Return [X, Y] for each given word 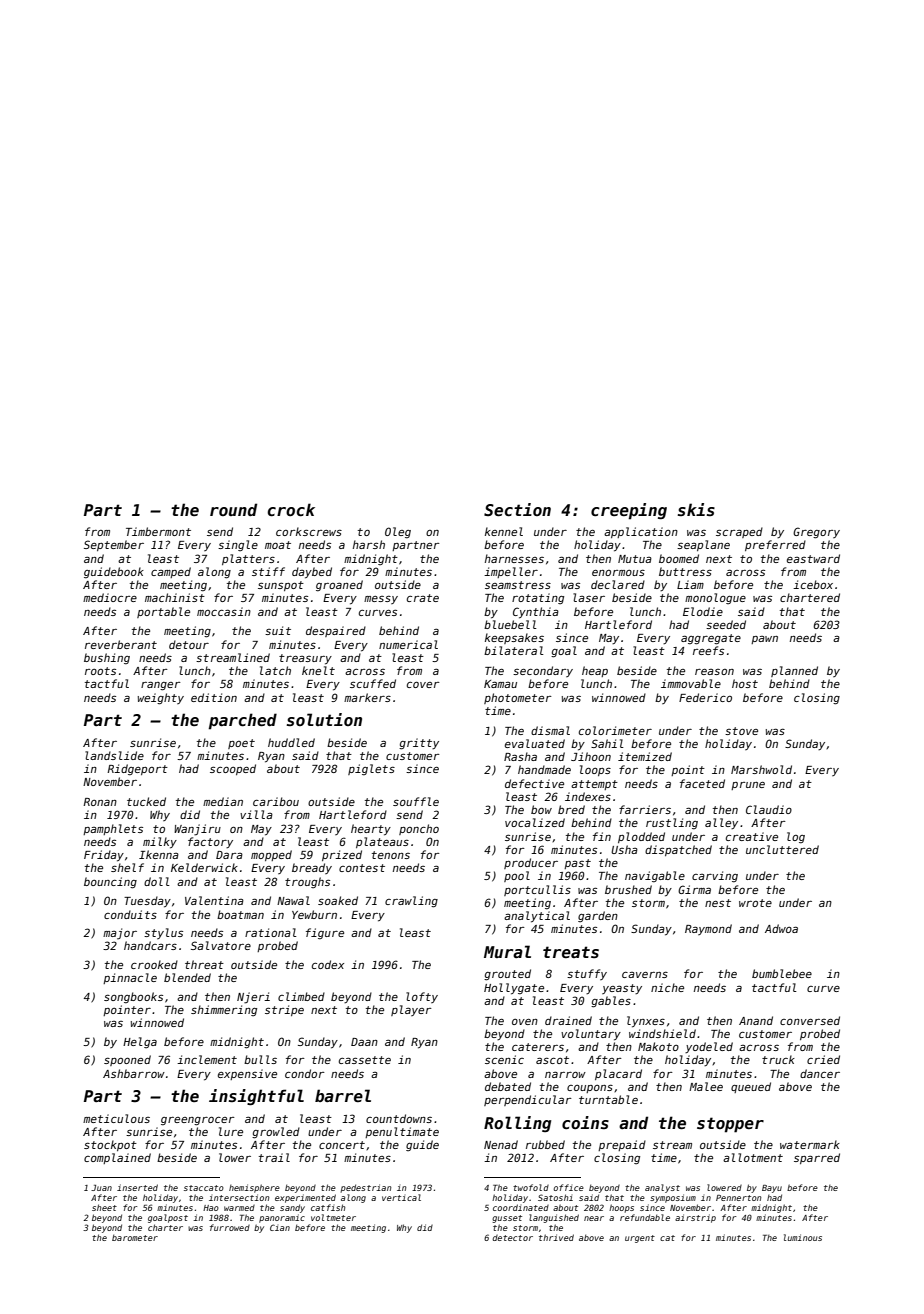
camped [171, 572]
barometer [135, 1237]
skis [696, 509]
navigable [655, 877]
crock [291, 510]
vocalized [535, 822]
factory [210, 842]
